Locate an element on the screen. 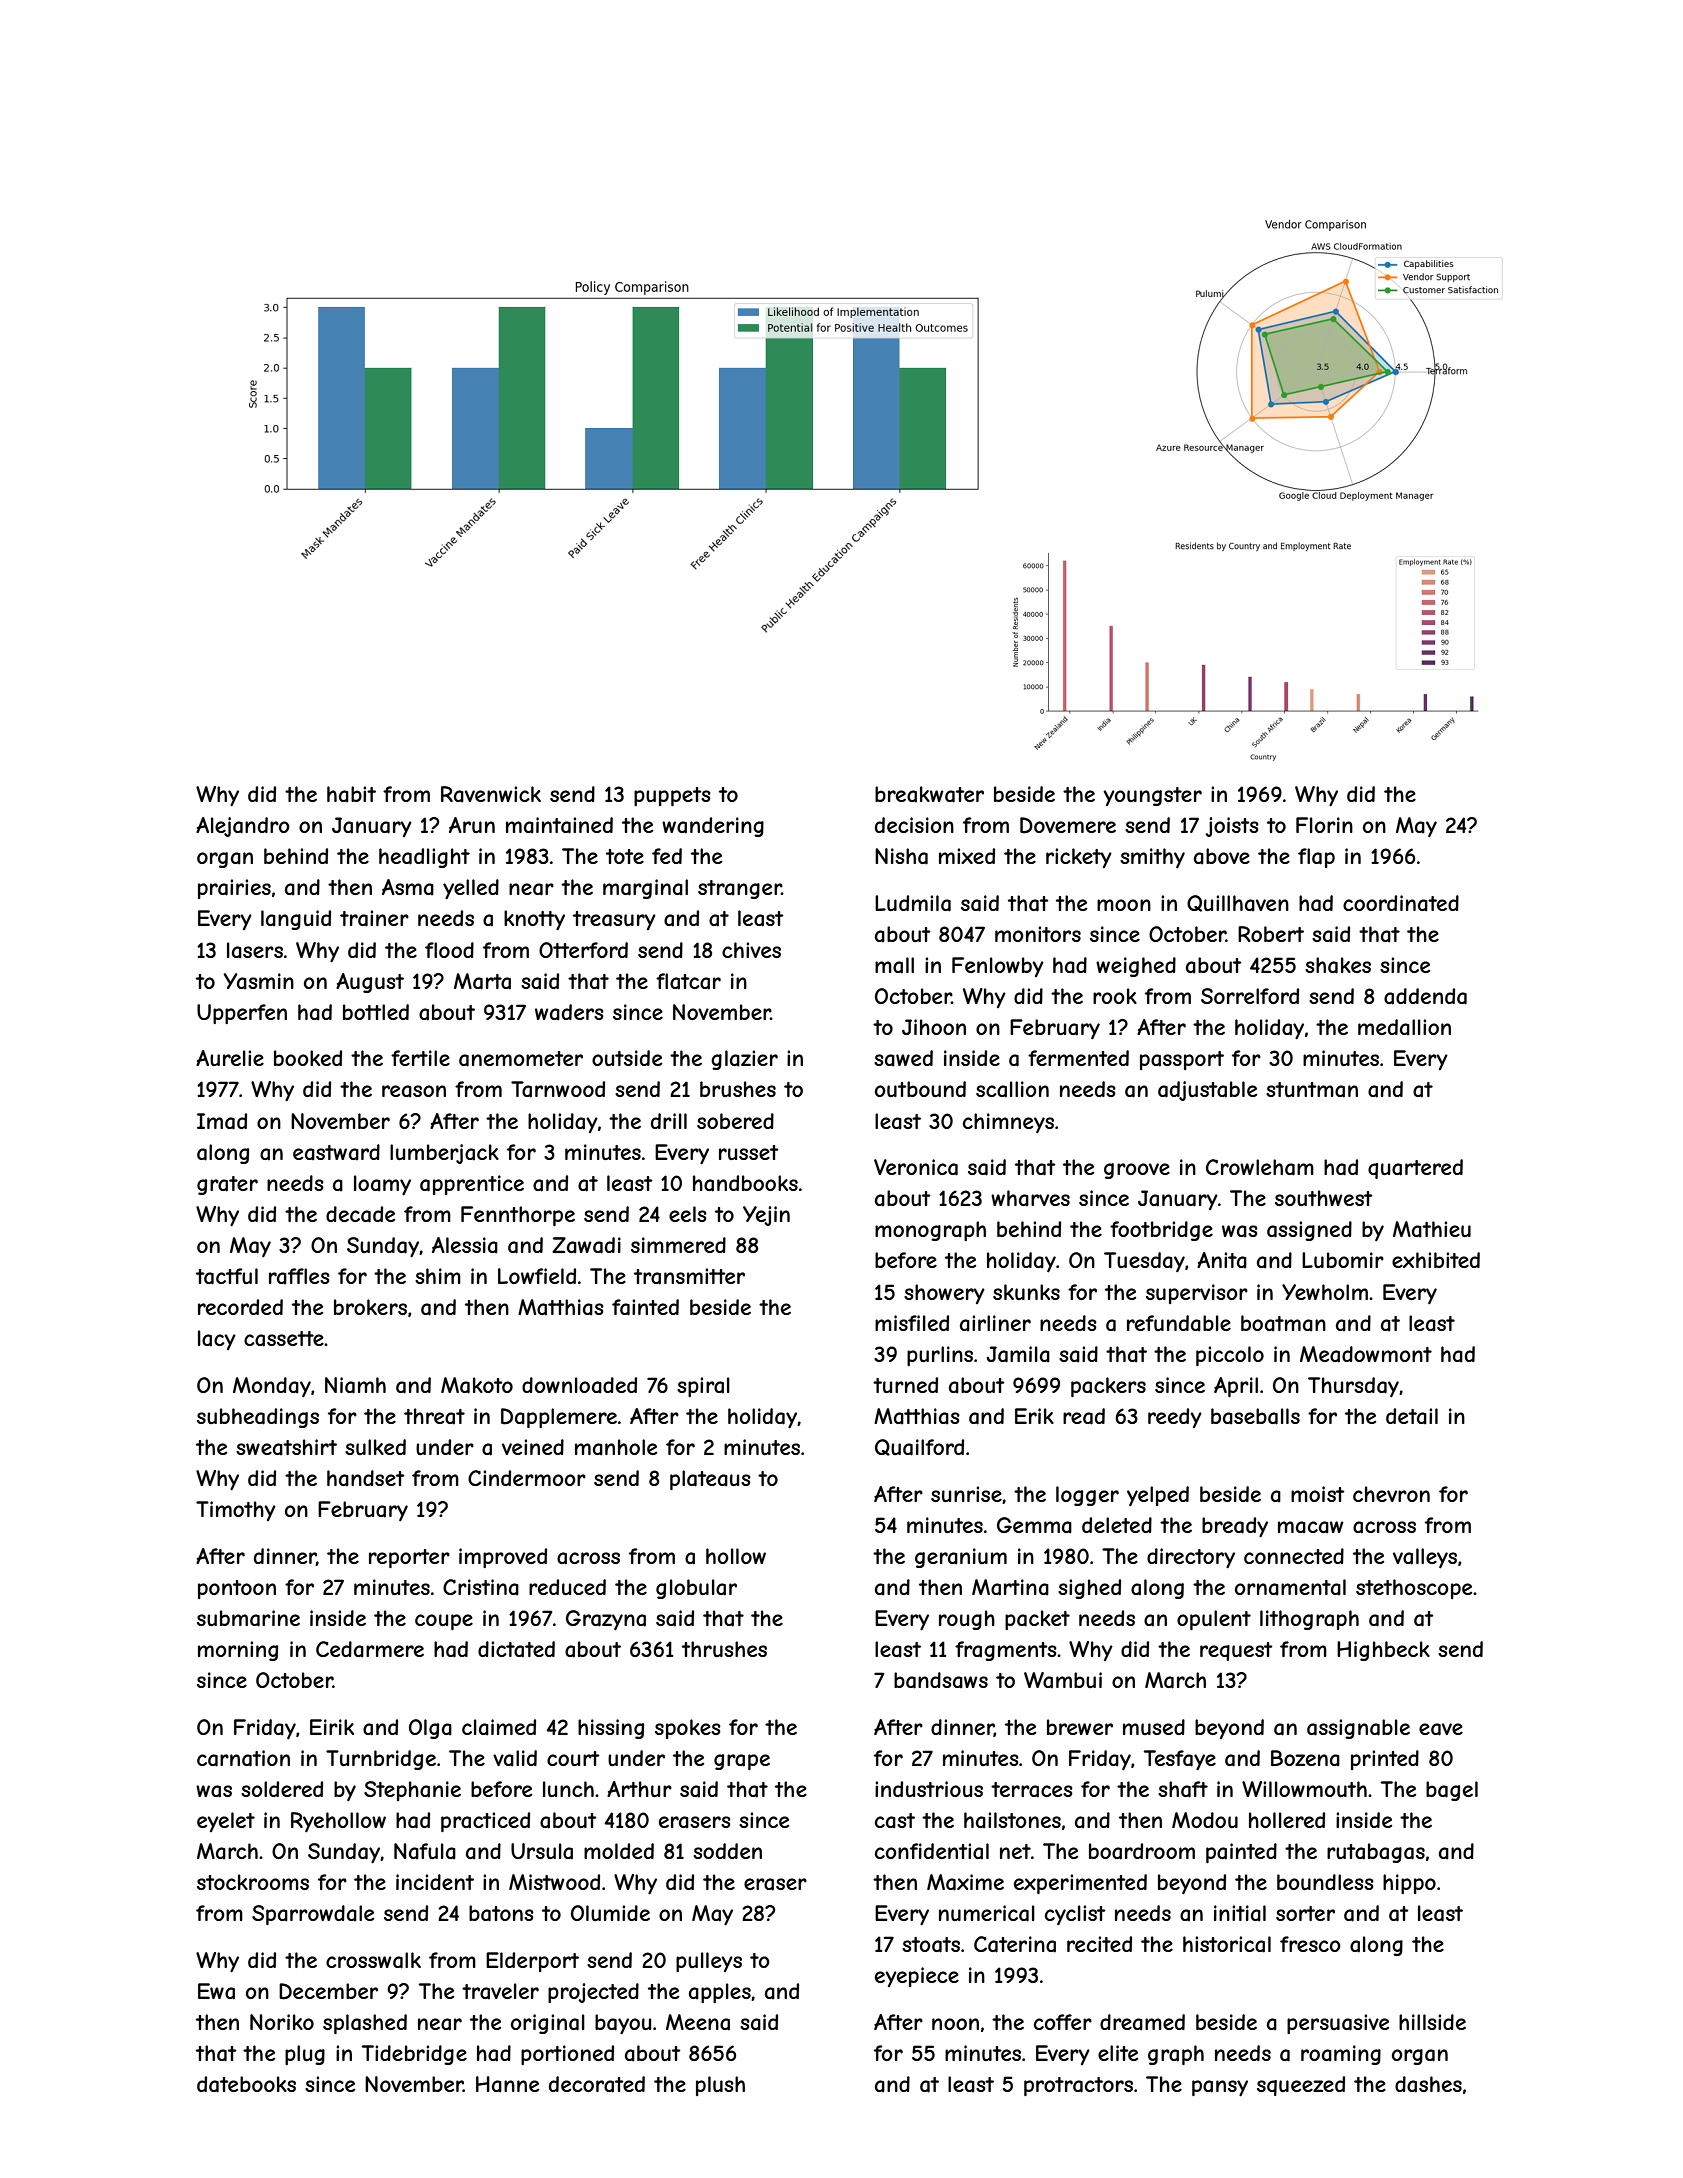 This screenshot has width=1683, height=2178. Timothy is located at coordinates (236, 1511).
